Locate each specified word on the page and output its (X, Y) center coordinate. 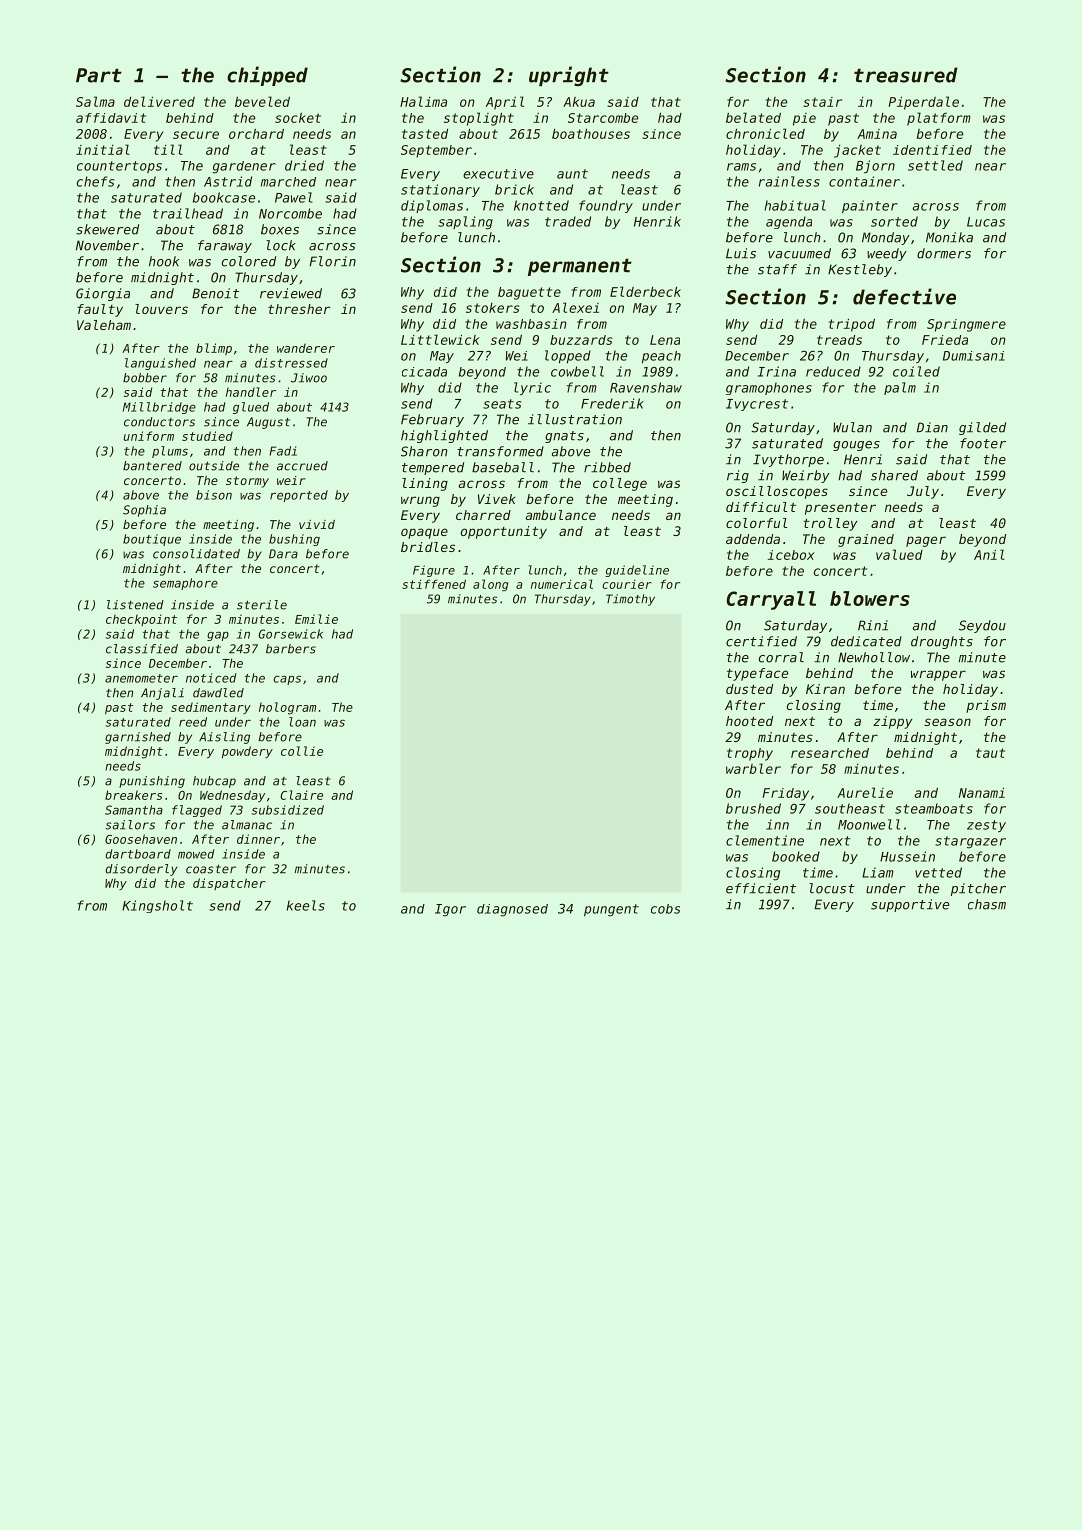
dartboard (138, 854)
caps (287, 680)
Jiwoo (309, 378)
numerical (562, 584)
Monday (886, 238)
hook (164, 261)
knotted (541, 205)
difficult (761, 507)
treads (839, 340)
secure (196, 135)
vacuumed (799, 253)
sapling (465, 223)
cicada (424, 372)
